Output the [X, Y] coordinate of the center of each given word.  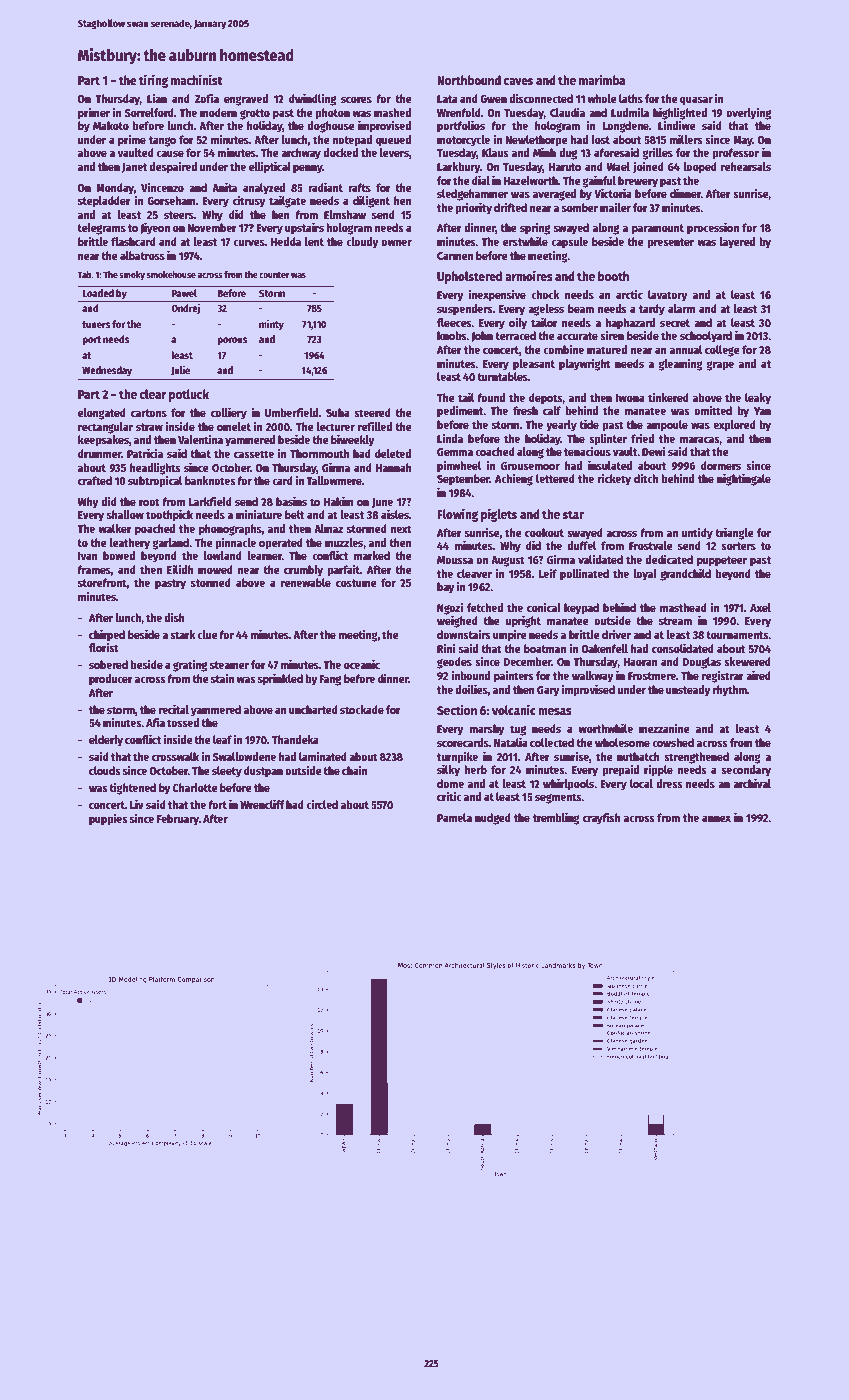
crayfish [602, 819]
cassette [254, 454]
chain [355, 770]
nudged [493, 819]
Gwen [493, 99]
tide [589, 424]
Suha [338, 412]
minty [271, 324]
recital [173, 709]
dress [669, 783]
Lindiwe [677, 125]
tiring [153, 81]
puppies [108, 820]
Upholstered [469, 277]
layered [737, 243]
